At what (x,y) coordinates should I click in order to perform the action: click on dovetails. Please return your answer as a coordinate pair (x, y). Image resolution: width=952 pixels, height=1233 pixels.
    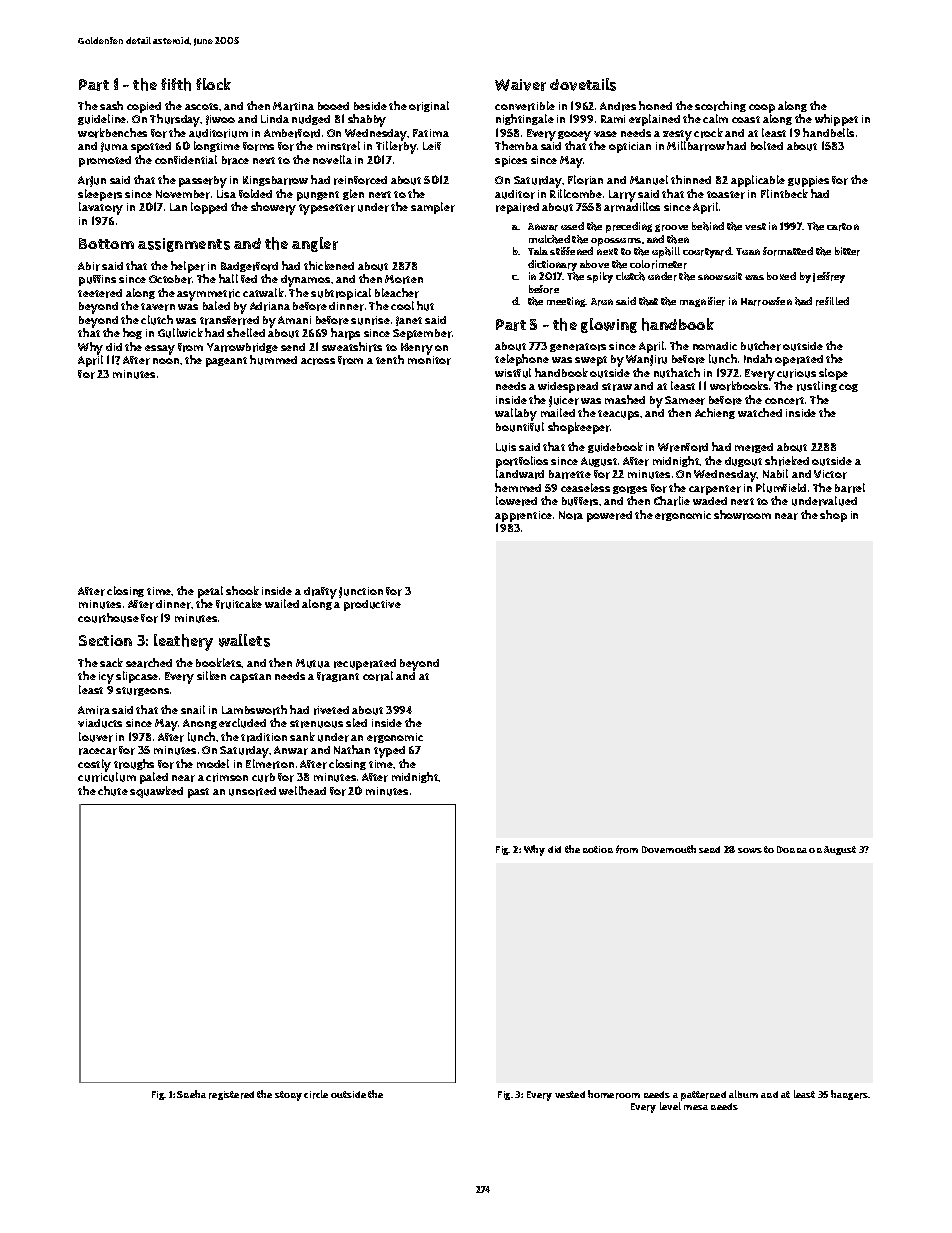
    Looking at the image, I should click on (583, 84).
